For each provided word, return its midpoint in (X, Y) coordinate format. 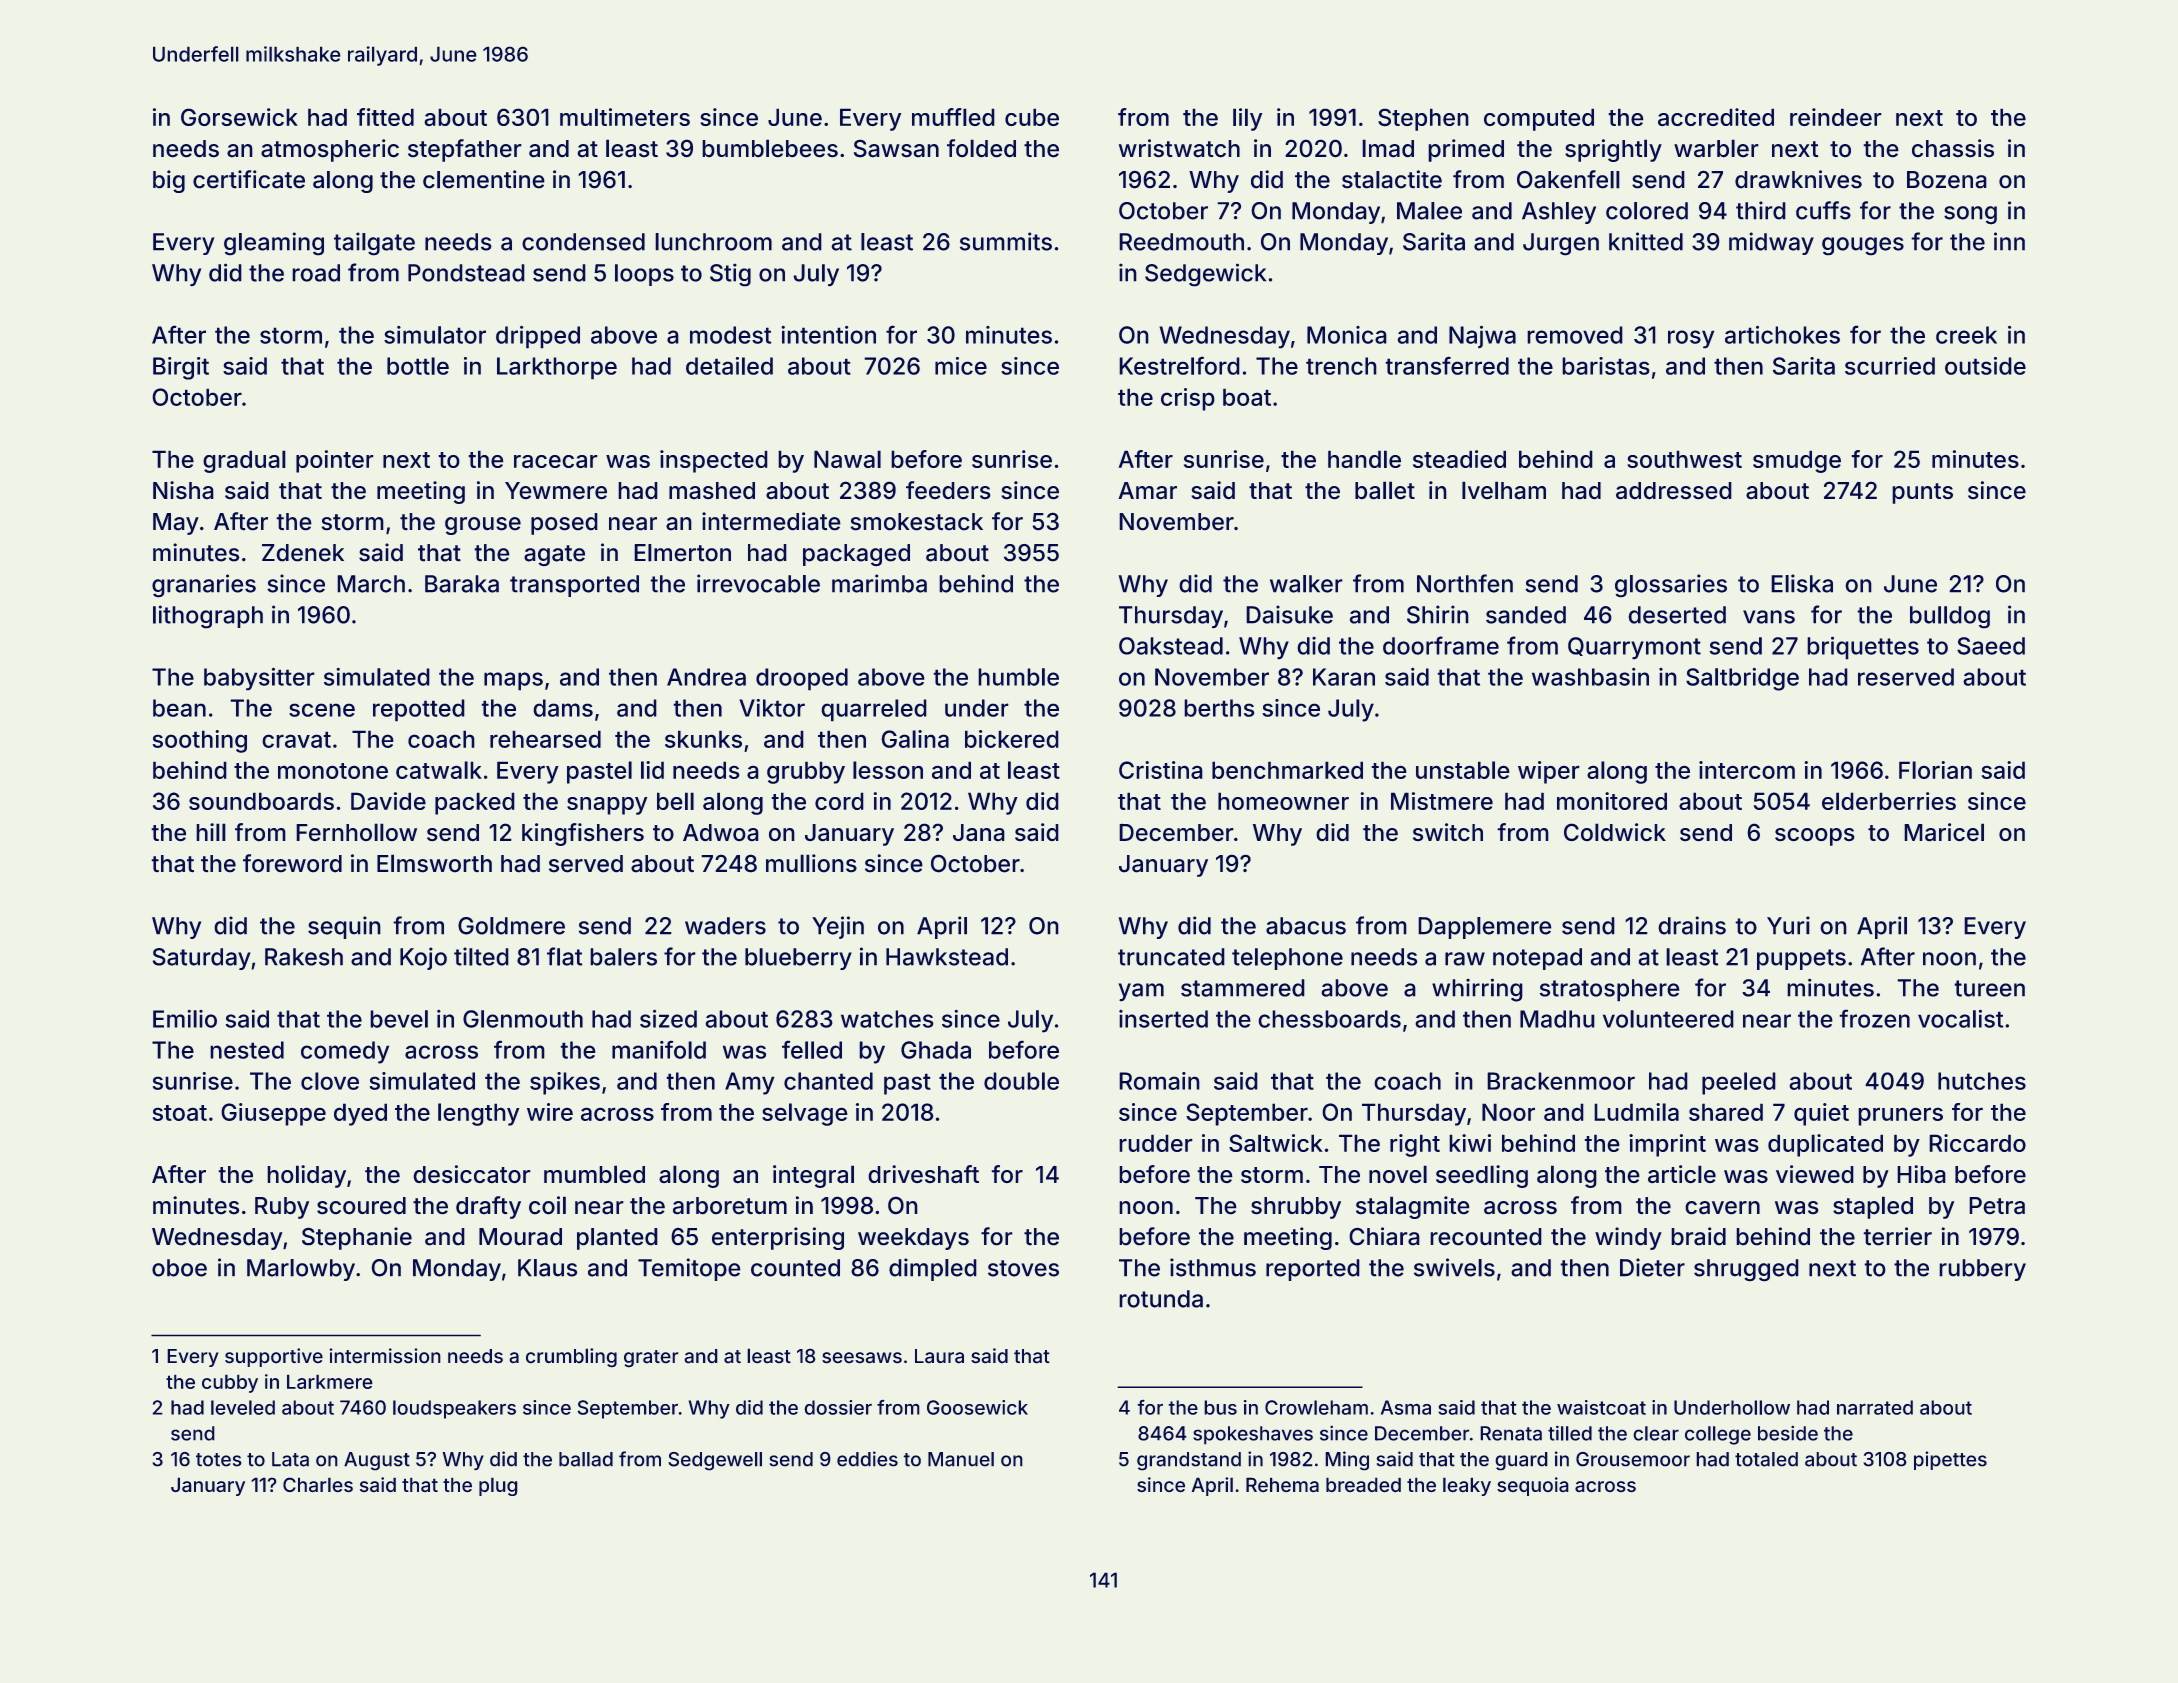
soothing (199, 741)
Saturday (202, 959)
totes (219, 1460)
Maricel (1944, 832)
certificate (249, 179)
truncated (1171, 957)
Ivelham (1504, 490)
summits (1006, 241)
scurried (1890, 366)
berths (1219, 708)
